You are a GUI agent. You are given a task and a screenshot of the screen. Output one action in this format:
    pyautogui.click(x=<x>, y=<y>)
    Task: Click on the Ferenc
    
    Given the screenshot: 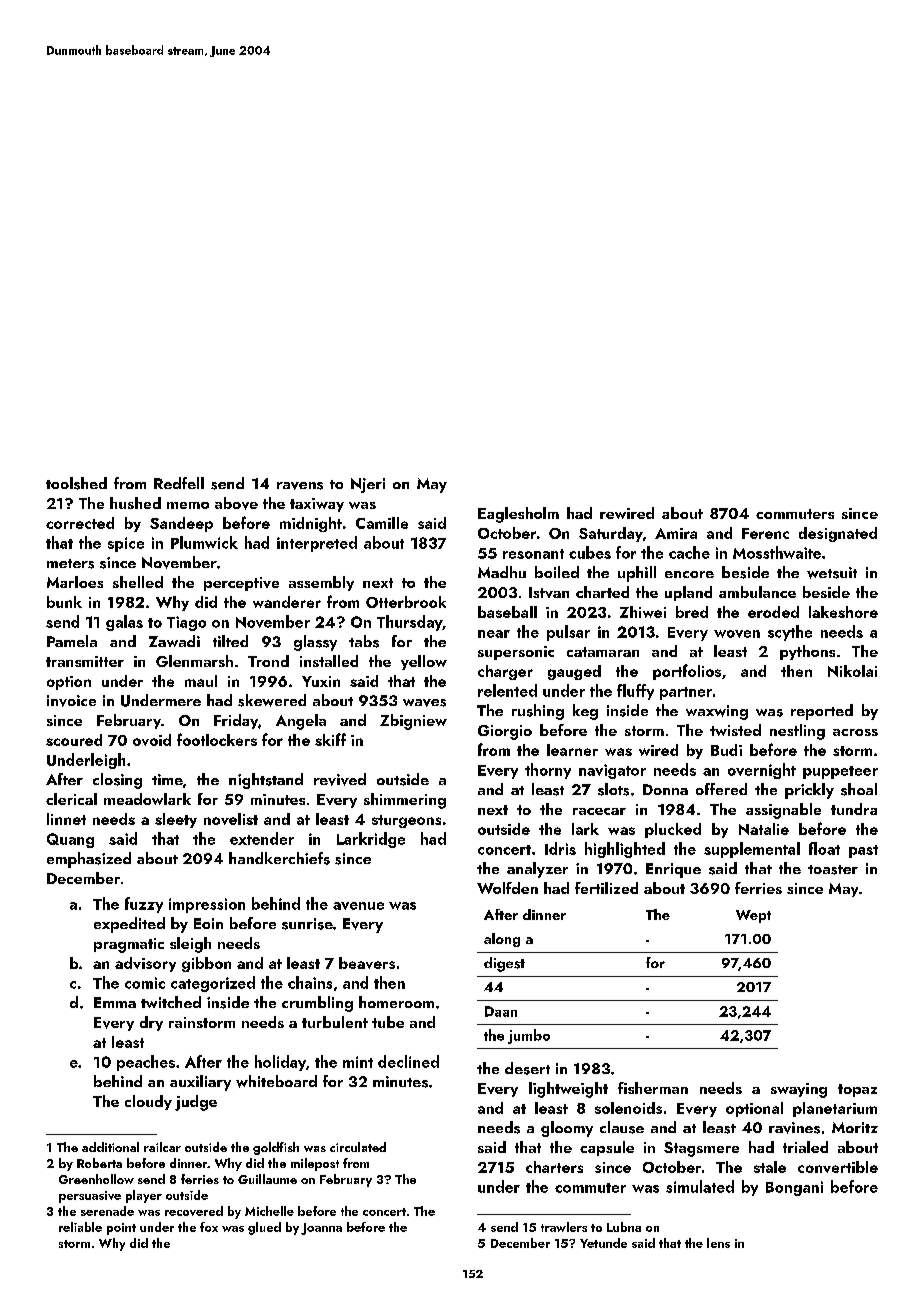 What is the action you would take?
    pyautogui.click(x=765, y=533)
